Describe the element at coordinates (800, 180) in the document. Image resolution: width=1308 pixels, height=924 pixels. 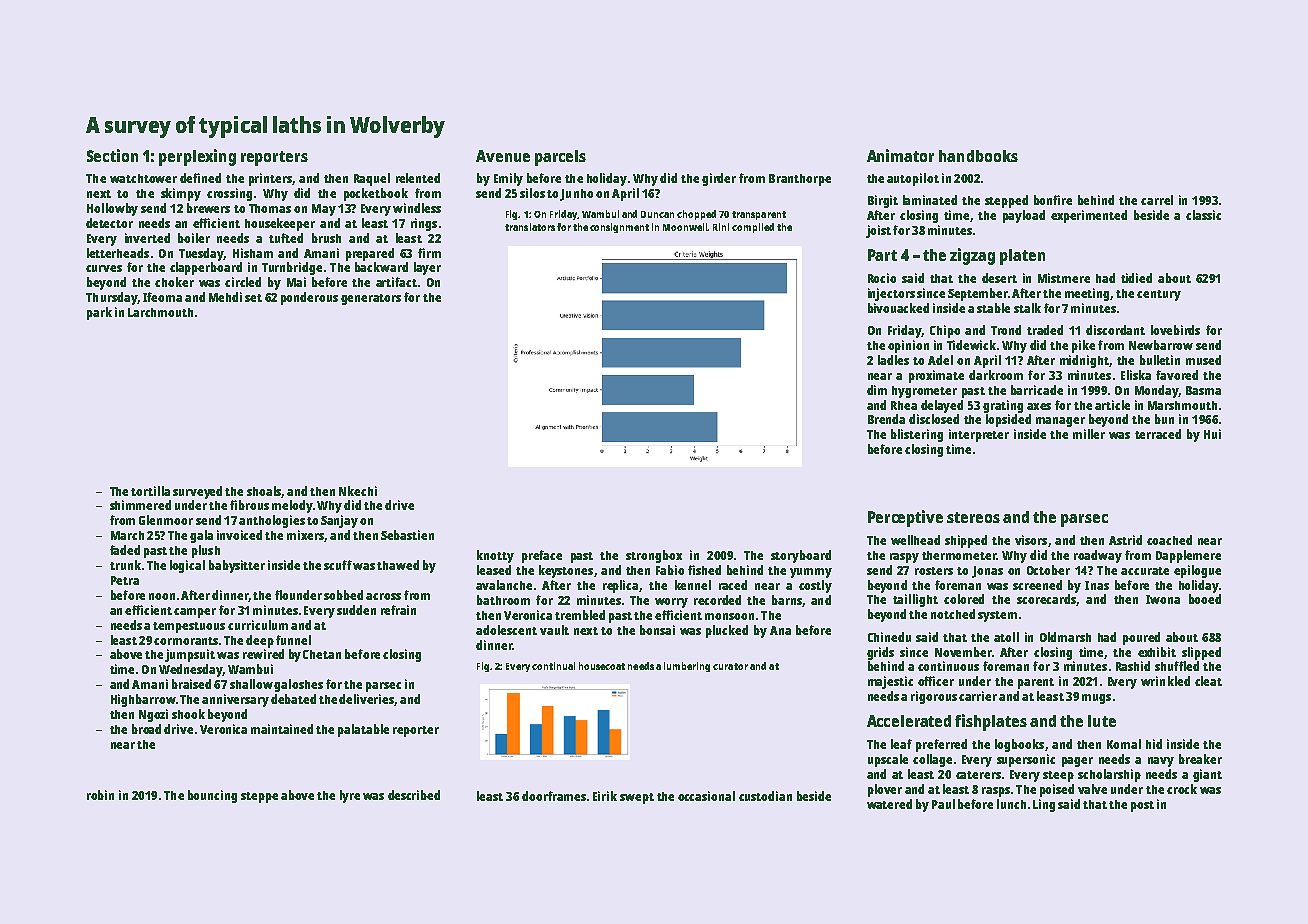
I see `Branthorpe` at that location.
